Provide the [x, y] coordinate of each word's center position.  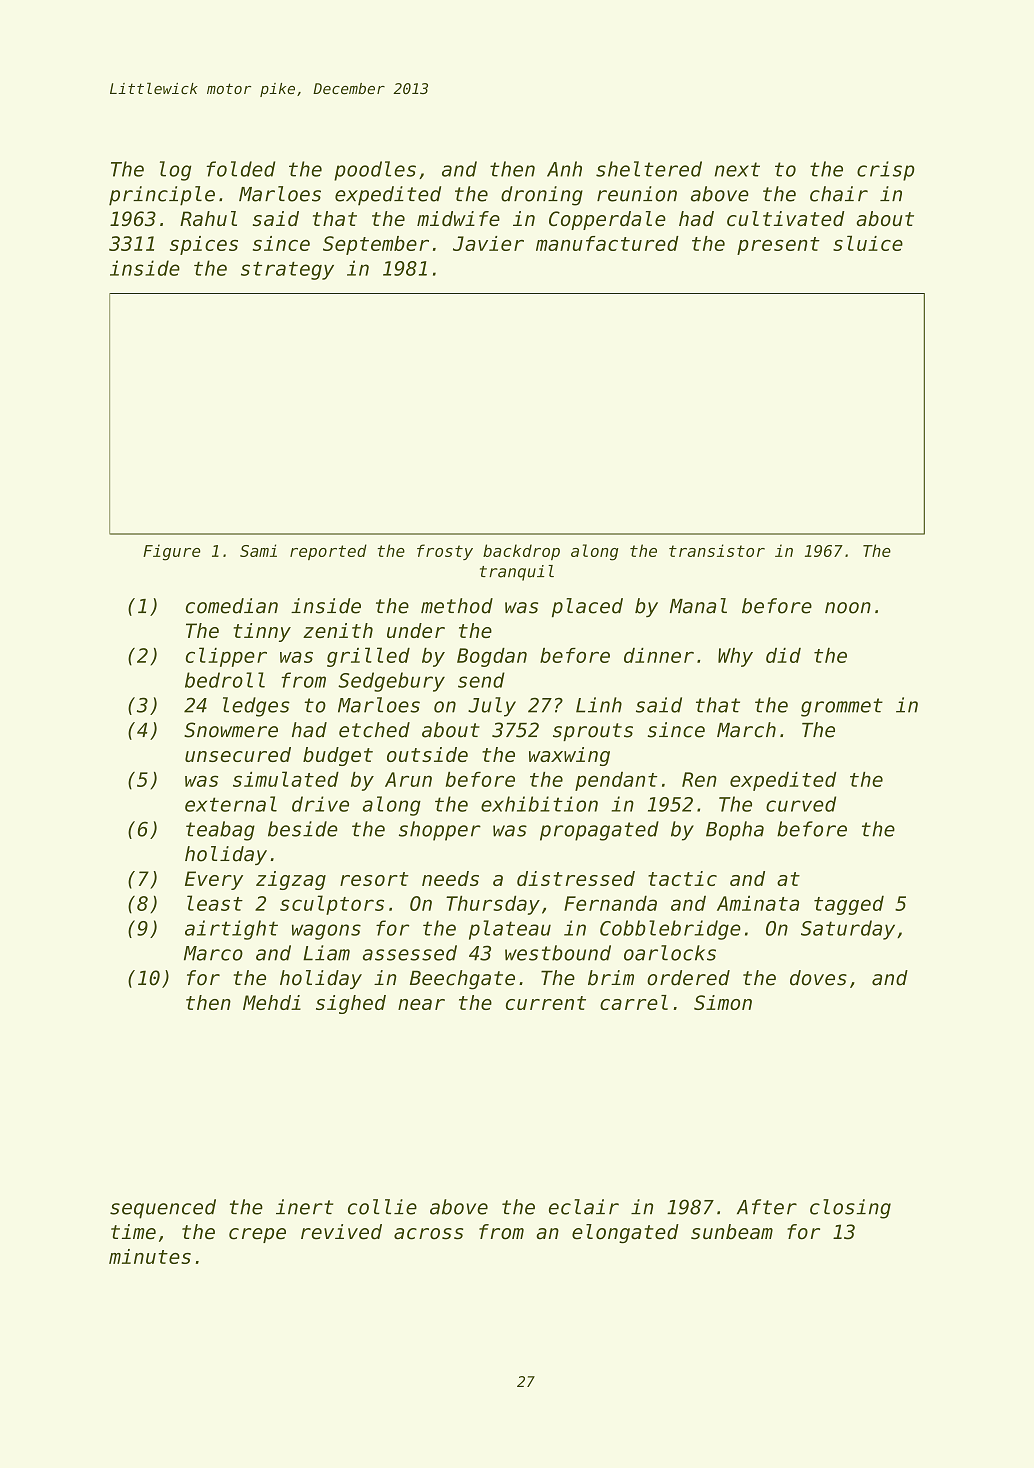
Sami [258, 550]
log [175, 171]
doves [818, 978]
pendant [616, 781]
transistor [717, 550]
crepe [257, 1235]
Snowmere [231, 730]
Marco [213, 953]
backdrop [521, 552]
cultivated [786, 219]
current [546, 1003]
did [783, 655]
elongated [625, 1234]
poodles [375, 171]
